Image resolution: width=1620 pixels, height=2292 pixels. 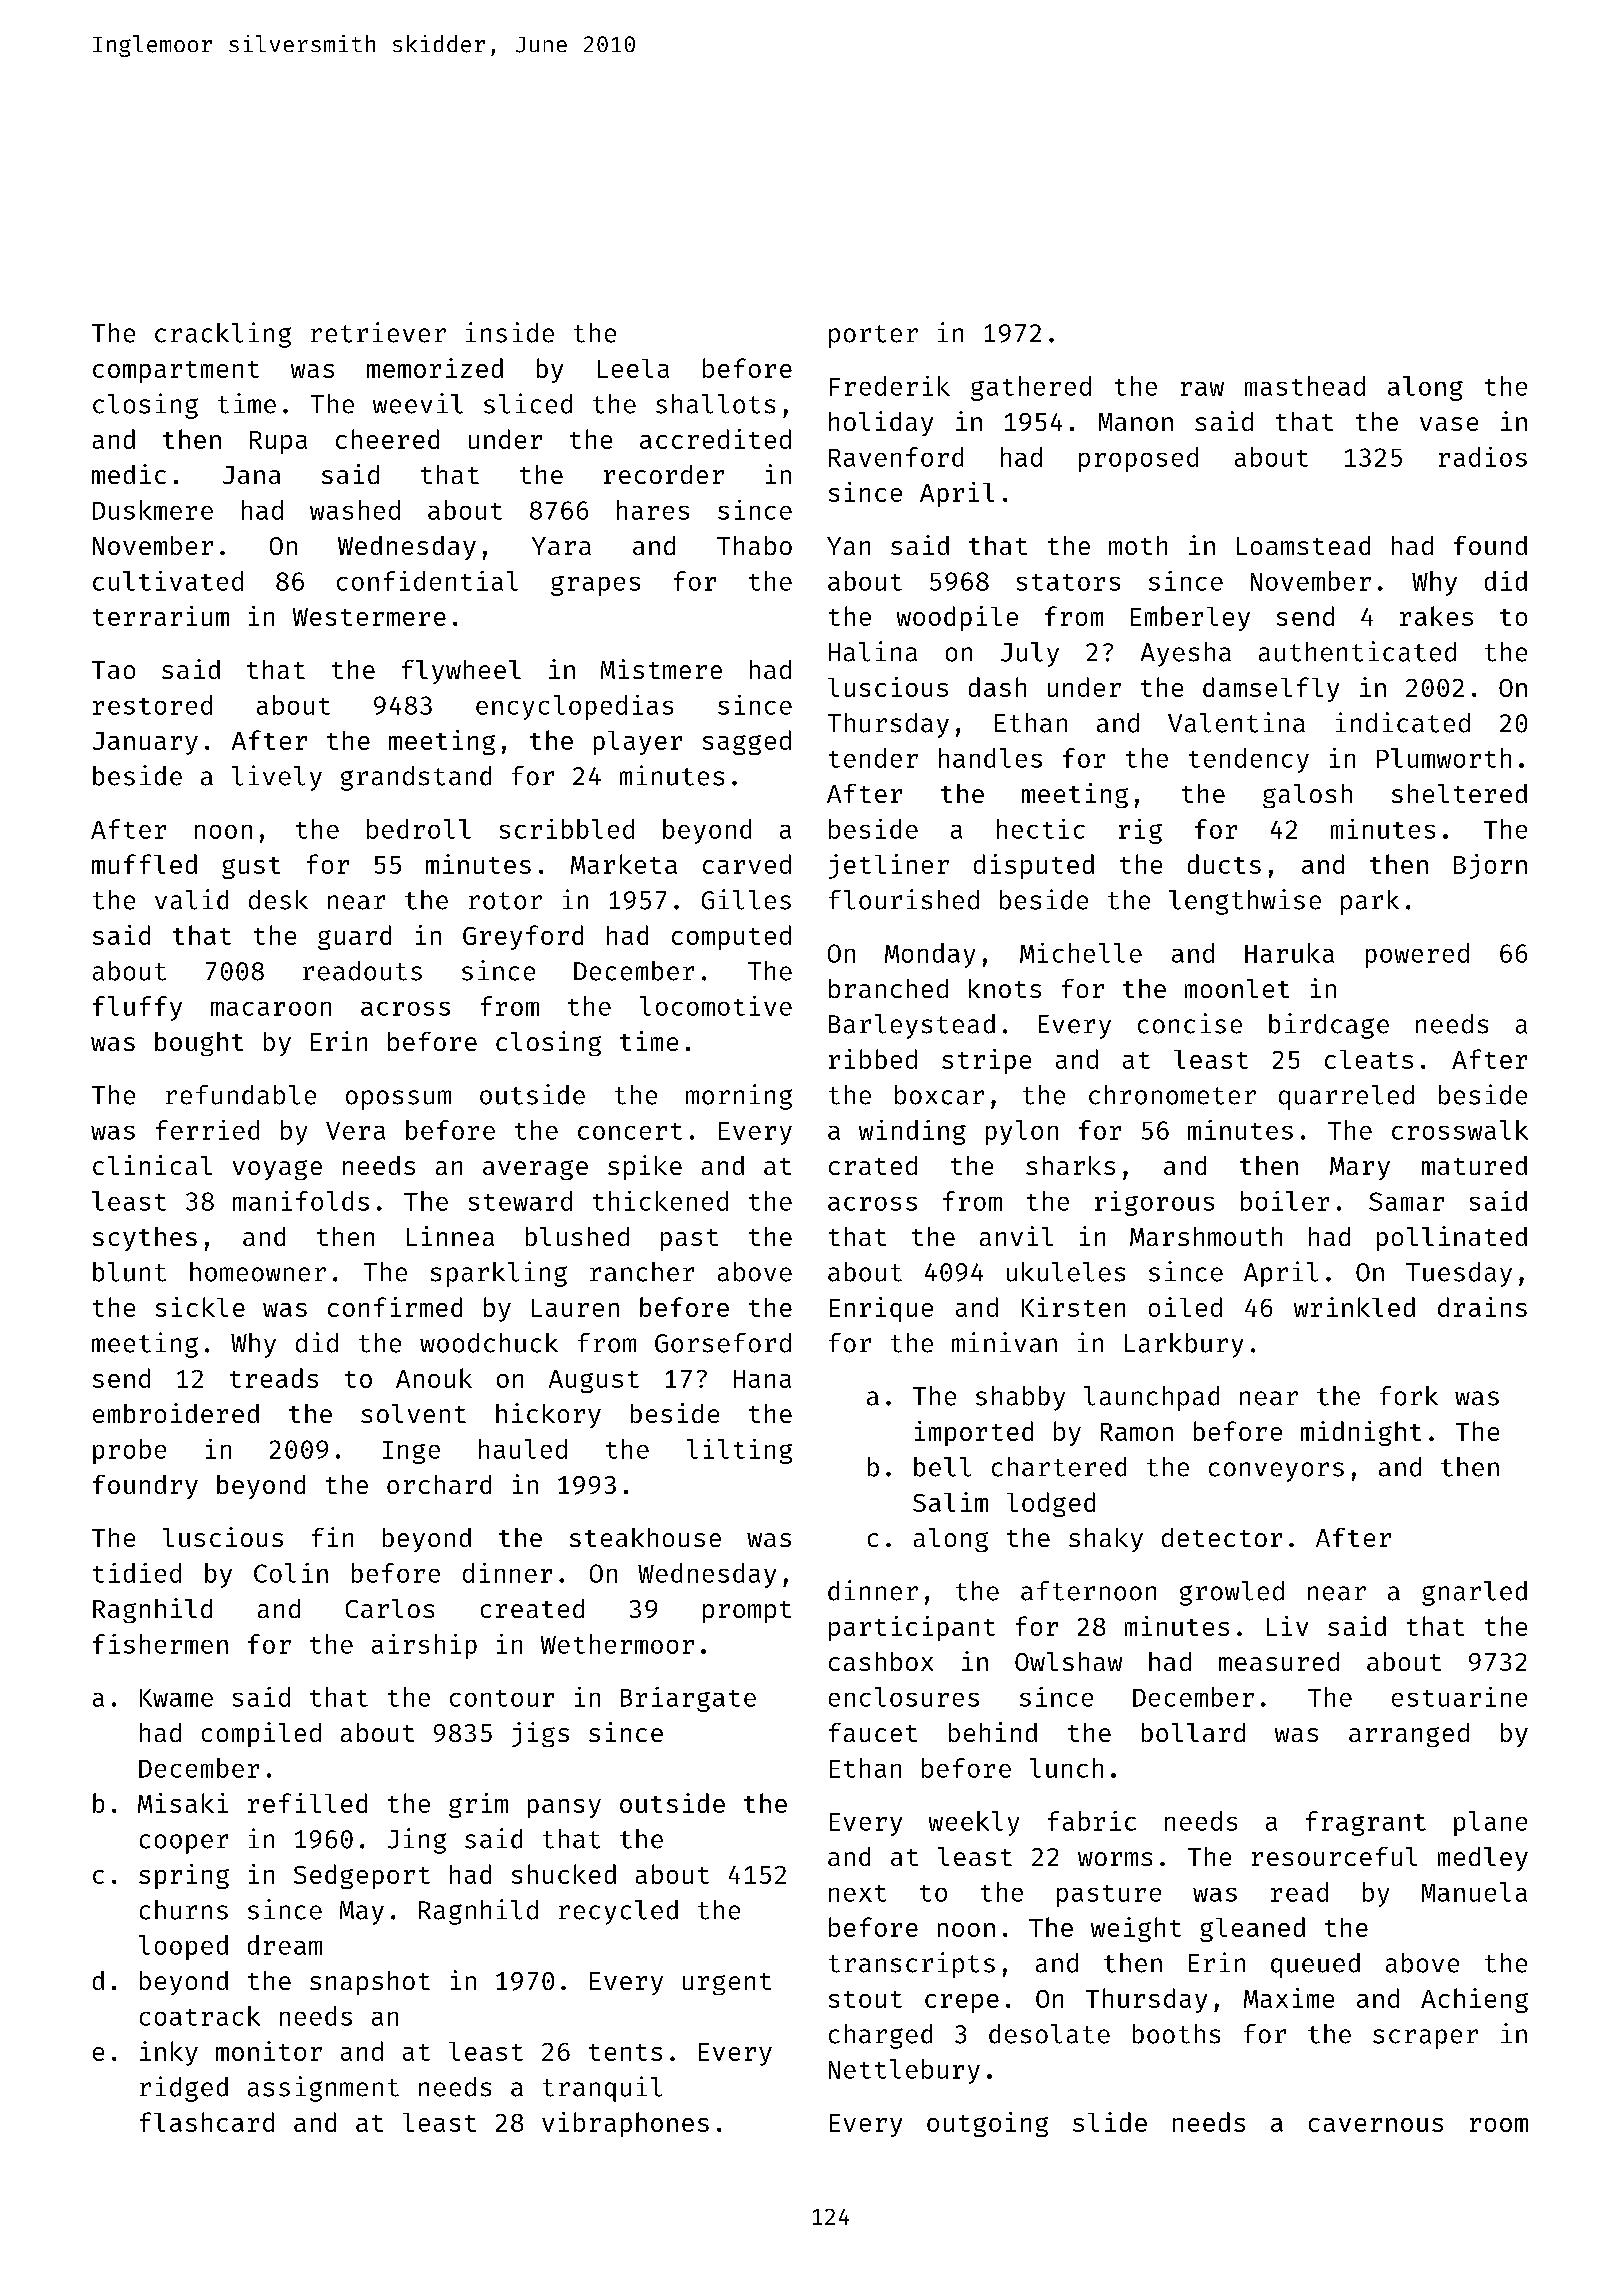 What do you see at coordinates (1376, 2125) in the screenshot?
I see `cavernous` at bounding box center [1376, 2125].
